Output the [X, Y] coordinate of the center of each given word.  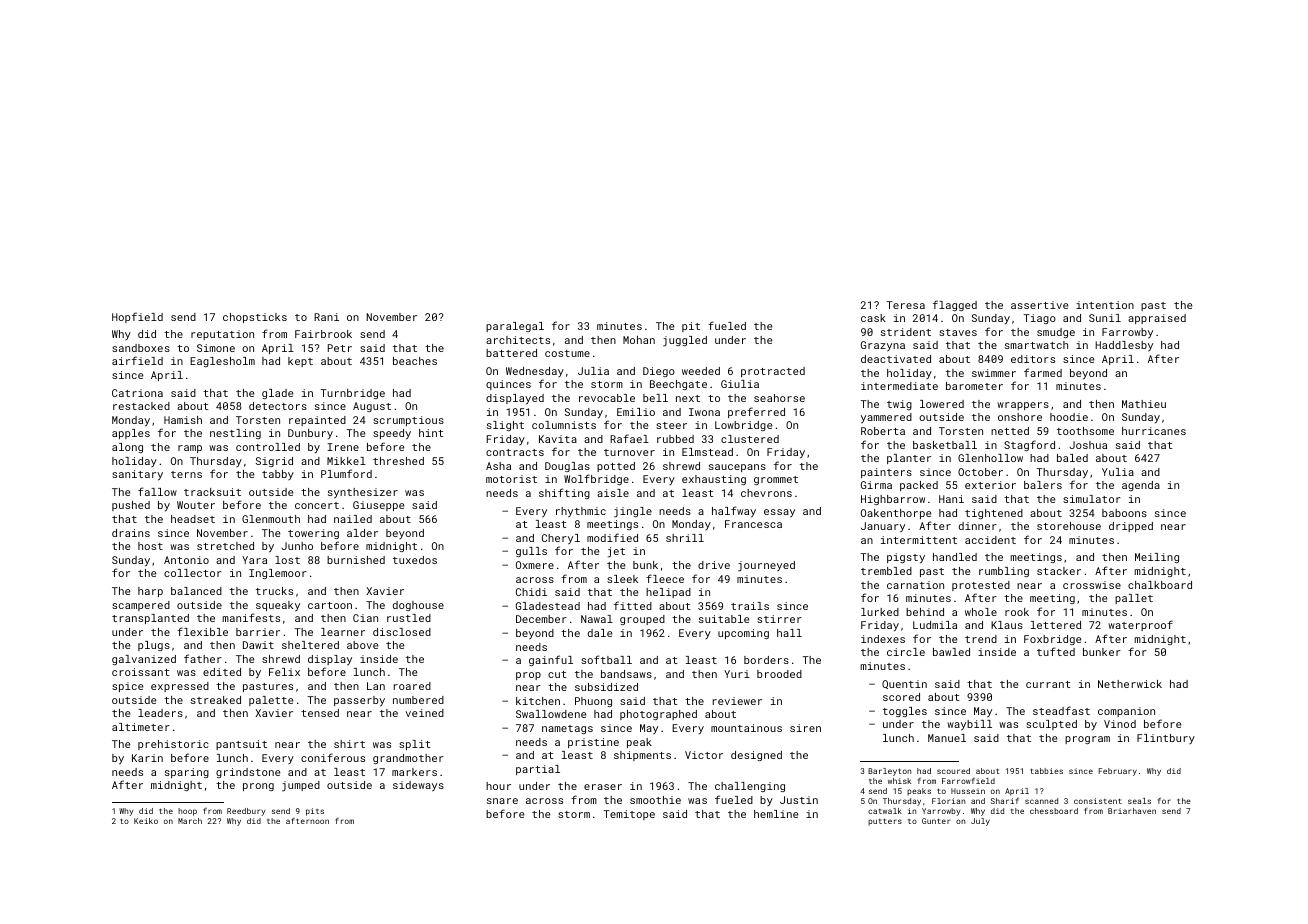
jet [616, 552]
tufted [1056, 651]
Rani [326, 317]
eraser [603, 787]
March [190, 821]
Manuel [947, 738]
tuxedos [415, 560]
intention [1105, 305]
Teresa [905, 305]
